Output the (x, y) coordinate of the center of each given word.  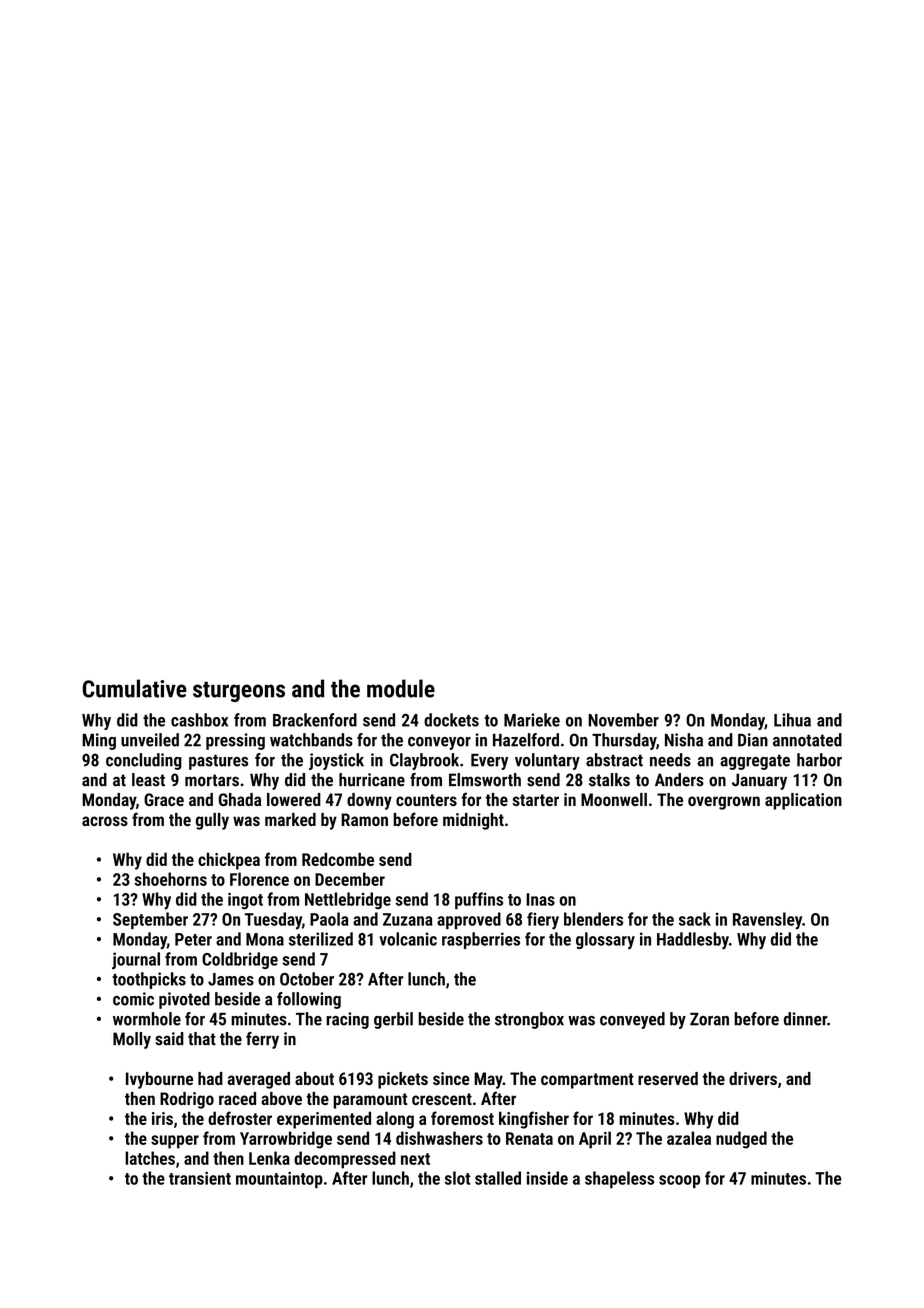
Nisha (684, 740)
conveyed (632, 1020)
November (623, 720)
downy (369, 801)
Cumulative (135, 688)
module (401, 688)
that (202, 1039)
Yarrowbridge (286, 1140)
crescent (442, 1099)
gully (212, 821)
